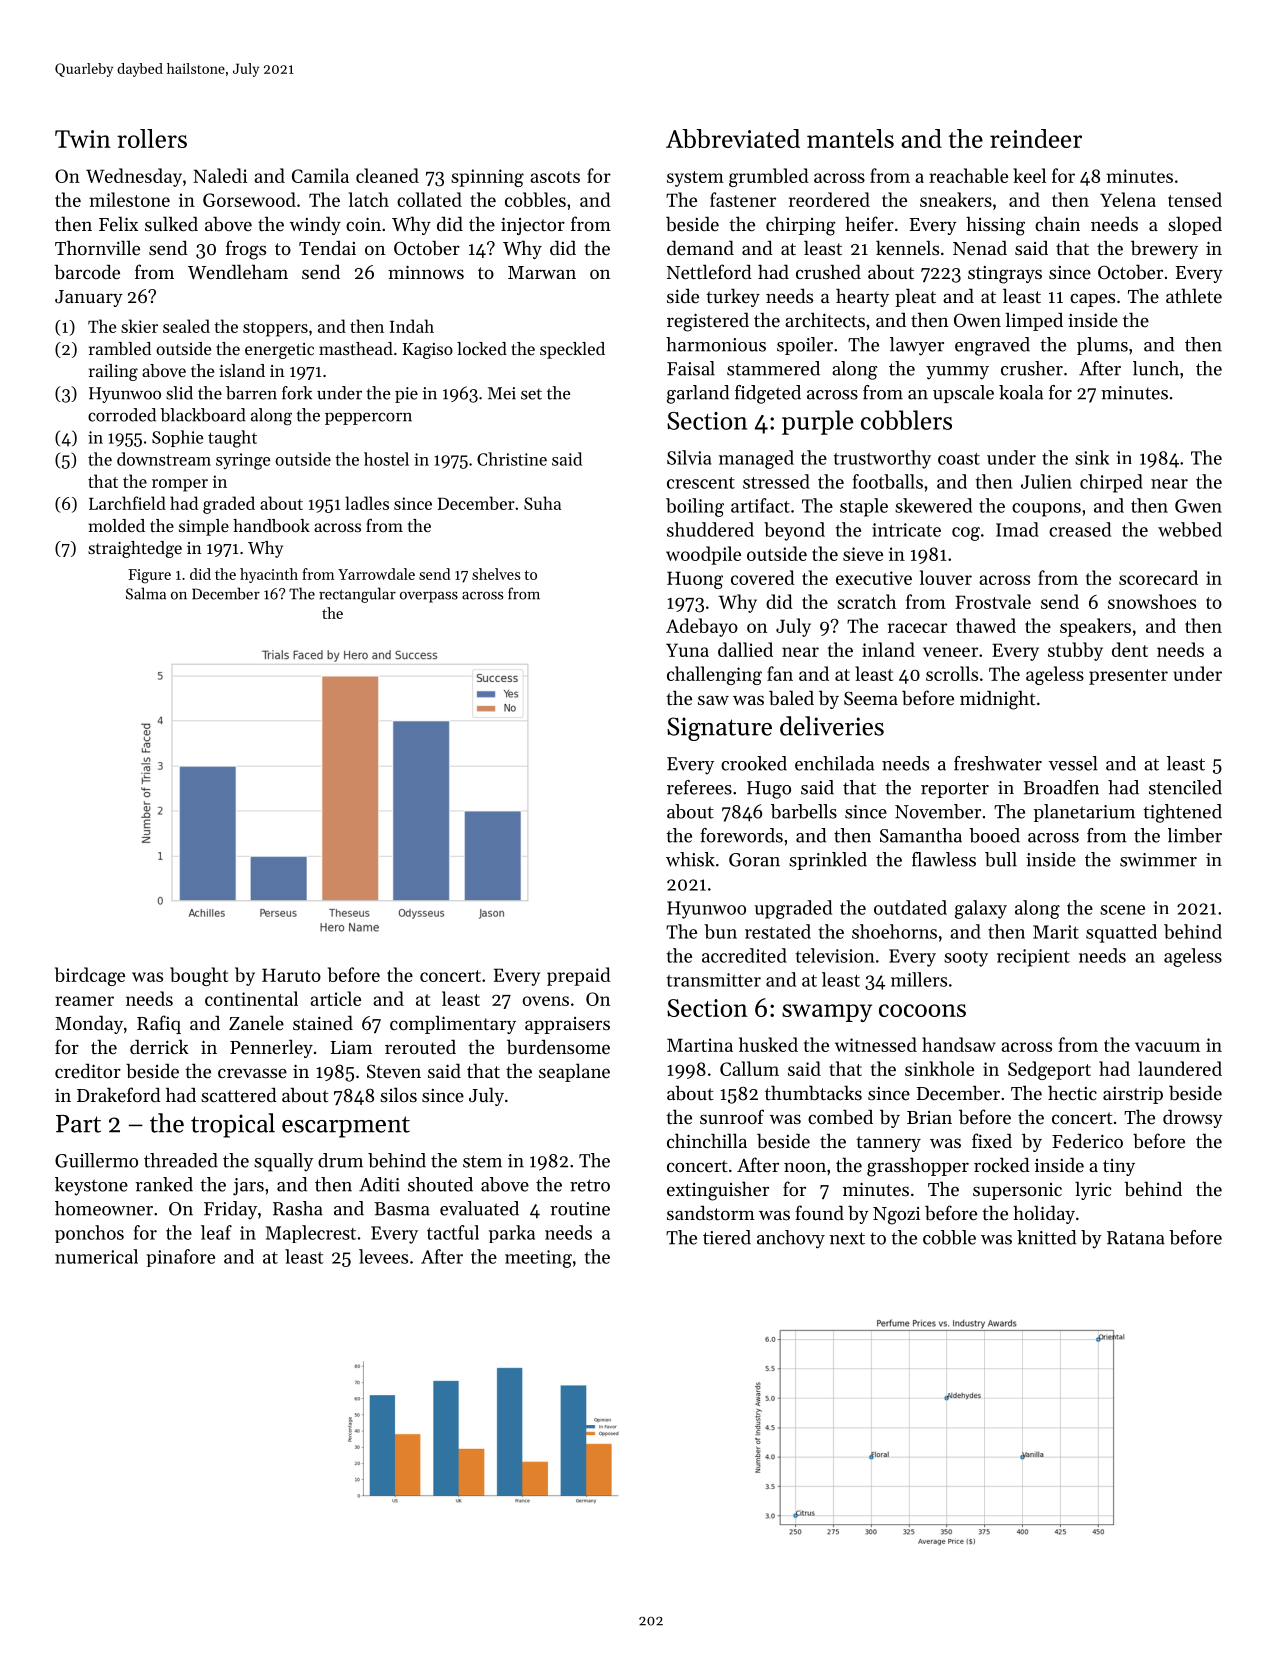 Image resolution: width=1277 pixels, height=1653 pixels. I want to click on stubby, so click(1075, 651).
